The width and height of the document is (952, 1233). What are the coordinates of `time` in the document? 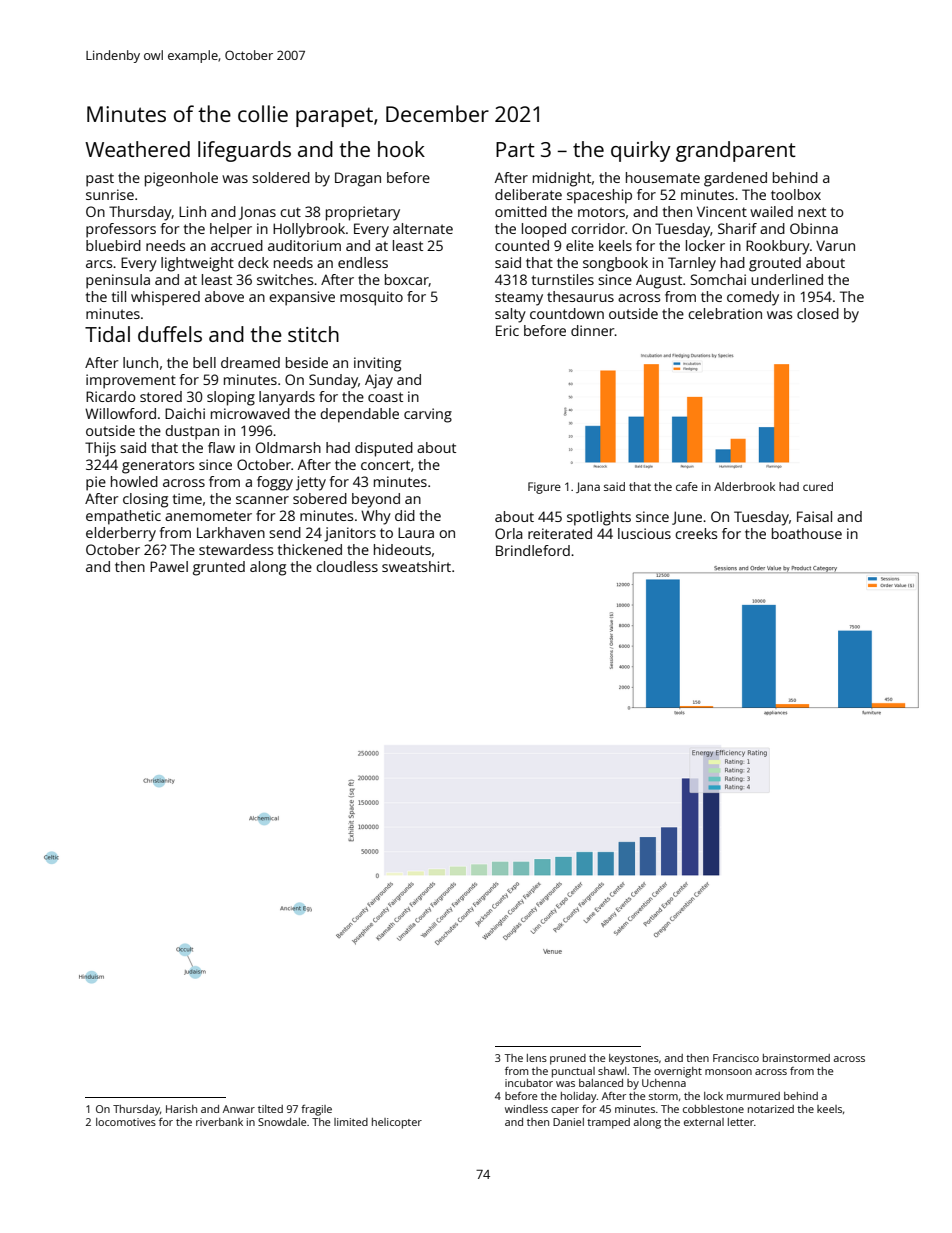 It's located at (187, 498).
